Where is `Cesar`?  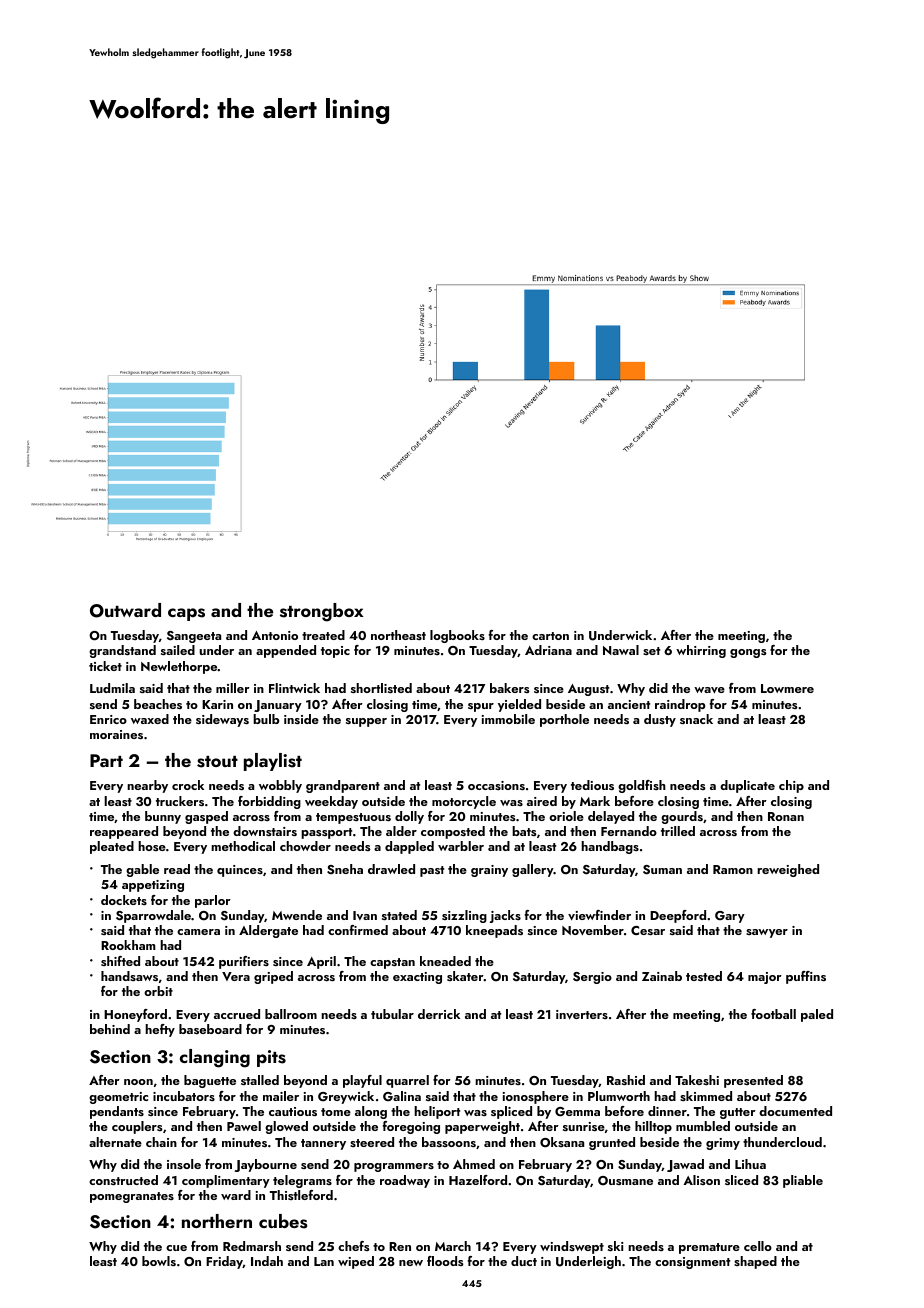 Cesar is located at coordinates (648, 930).
